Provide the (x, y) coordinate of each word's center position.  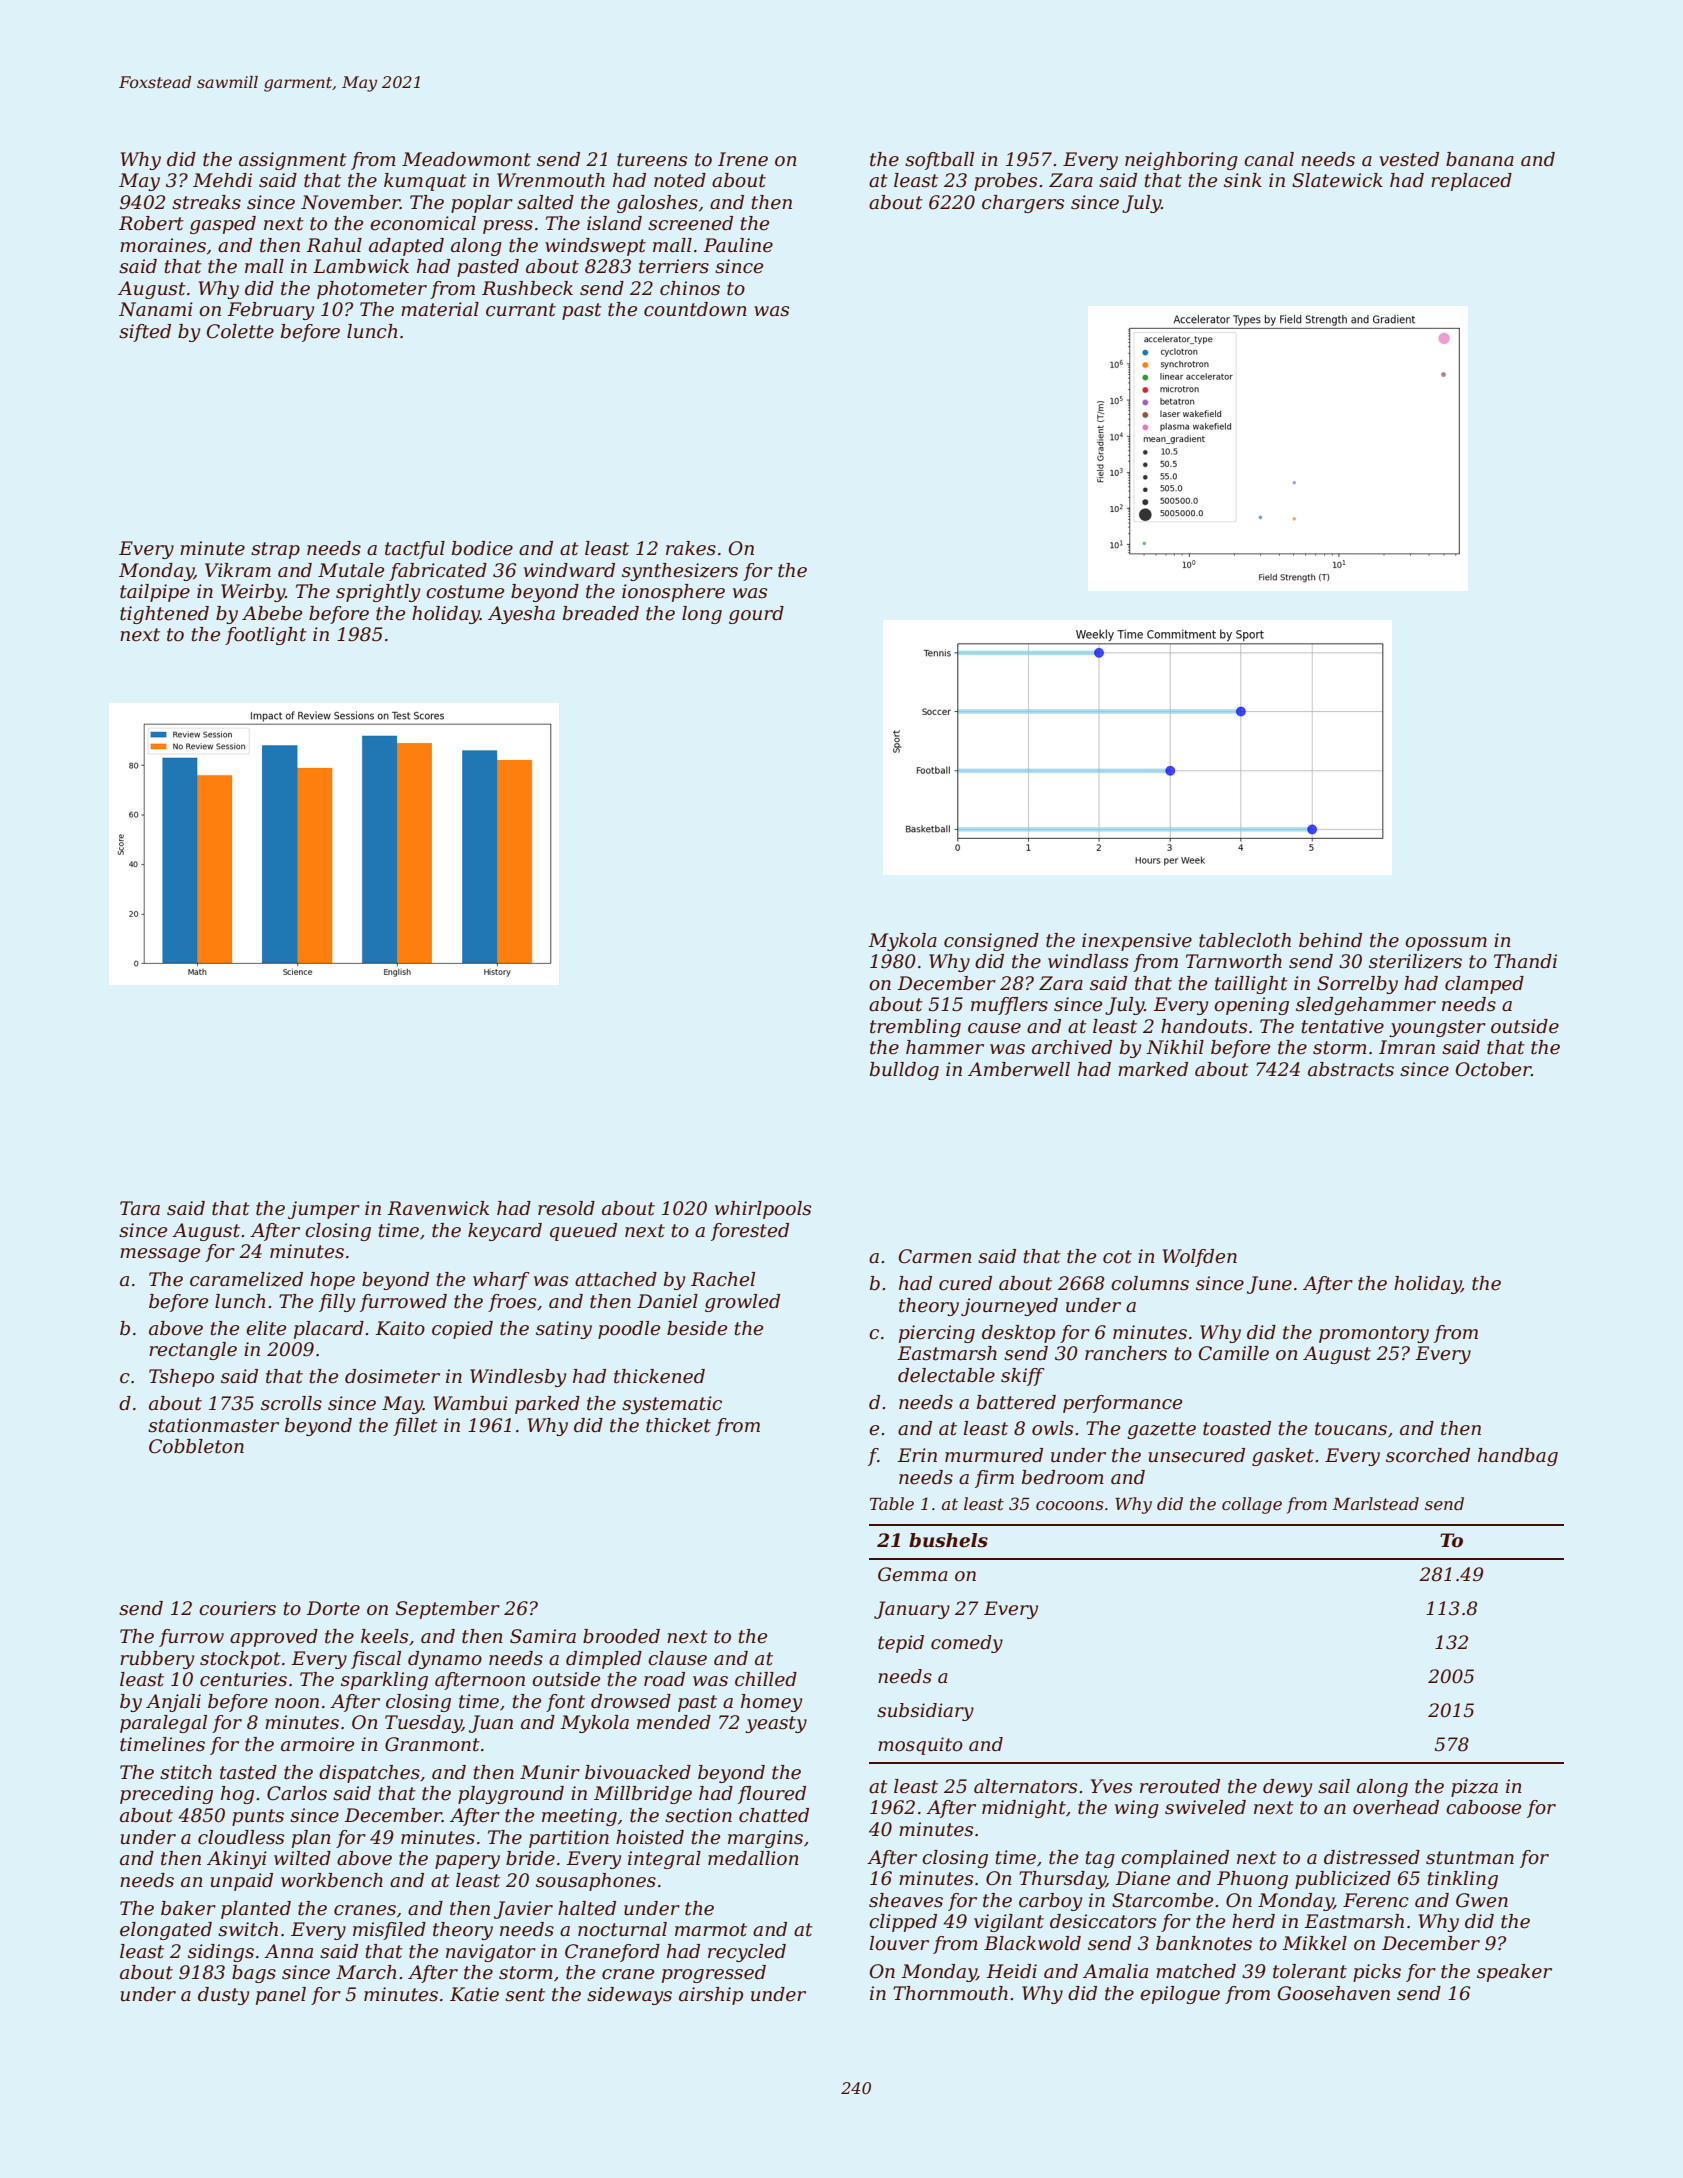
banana (1480, 159)
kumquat (425, 182)
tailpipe (155, 593)
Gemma (913, 1574)
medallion (753, 1858)
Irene (743, 159)
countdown (695, 309)
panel (281, 1996)
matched (1196, 1971)
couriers (237, 1608)
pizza (1474, 1788)
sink (1243, 180)
